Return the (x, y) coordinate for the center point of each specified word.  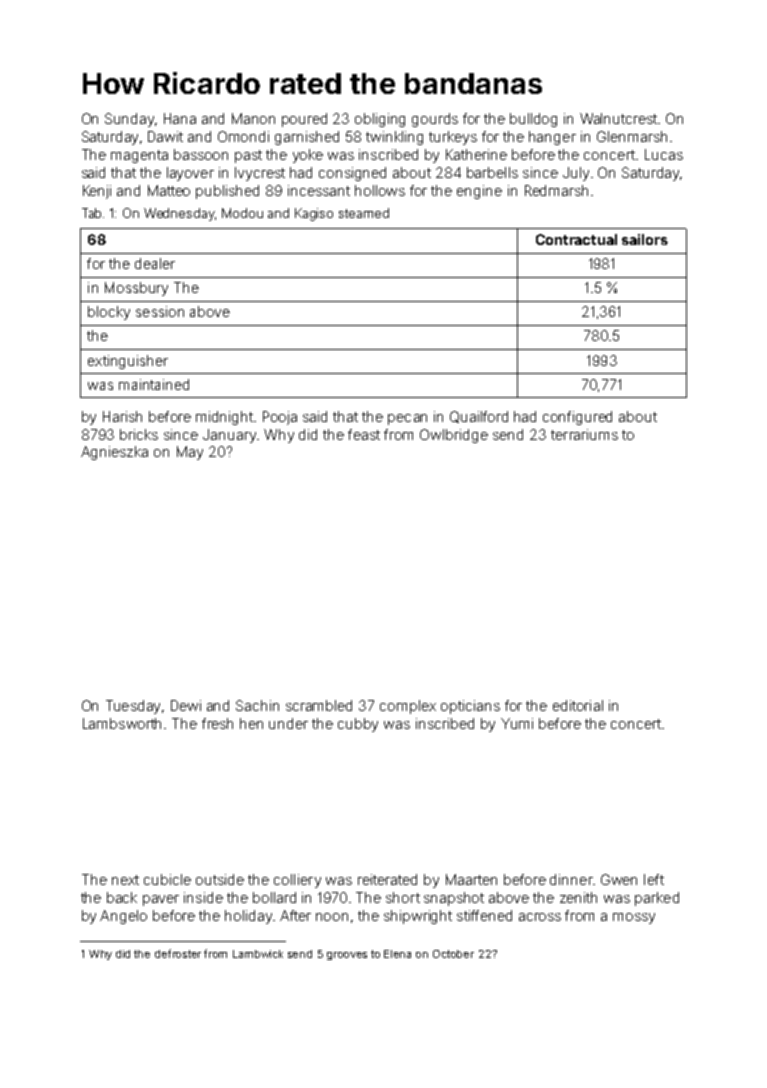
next (125, 880)
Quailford (479, 417)
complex (408, 707)
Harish (122, 416)
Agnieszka (114, 453)
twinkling (394, 138)
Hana (180, 118)
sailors (645, 239)
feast (364, 434)
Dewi (186, 705)
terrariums (584, 434)
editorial (578, 705)
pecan (407, 419)
